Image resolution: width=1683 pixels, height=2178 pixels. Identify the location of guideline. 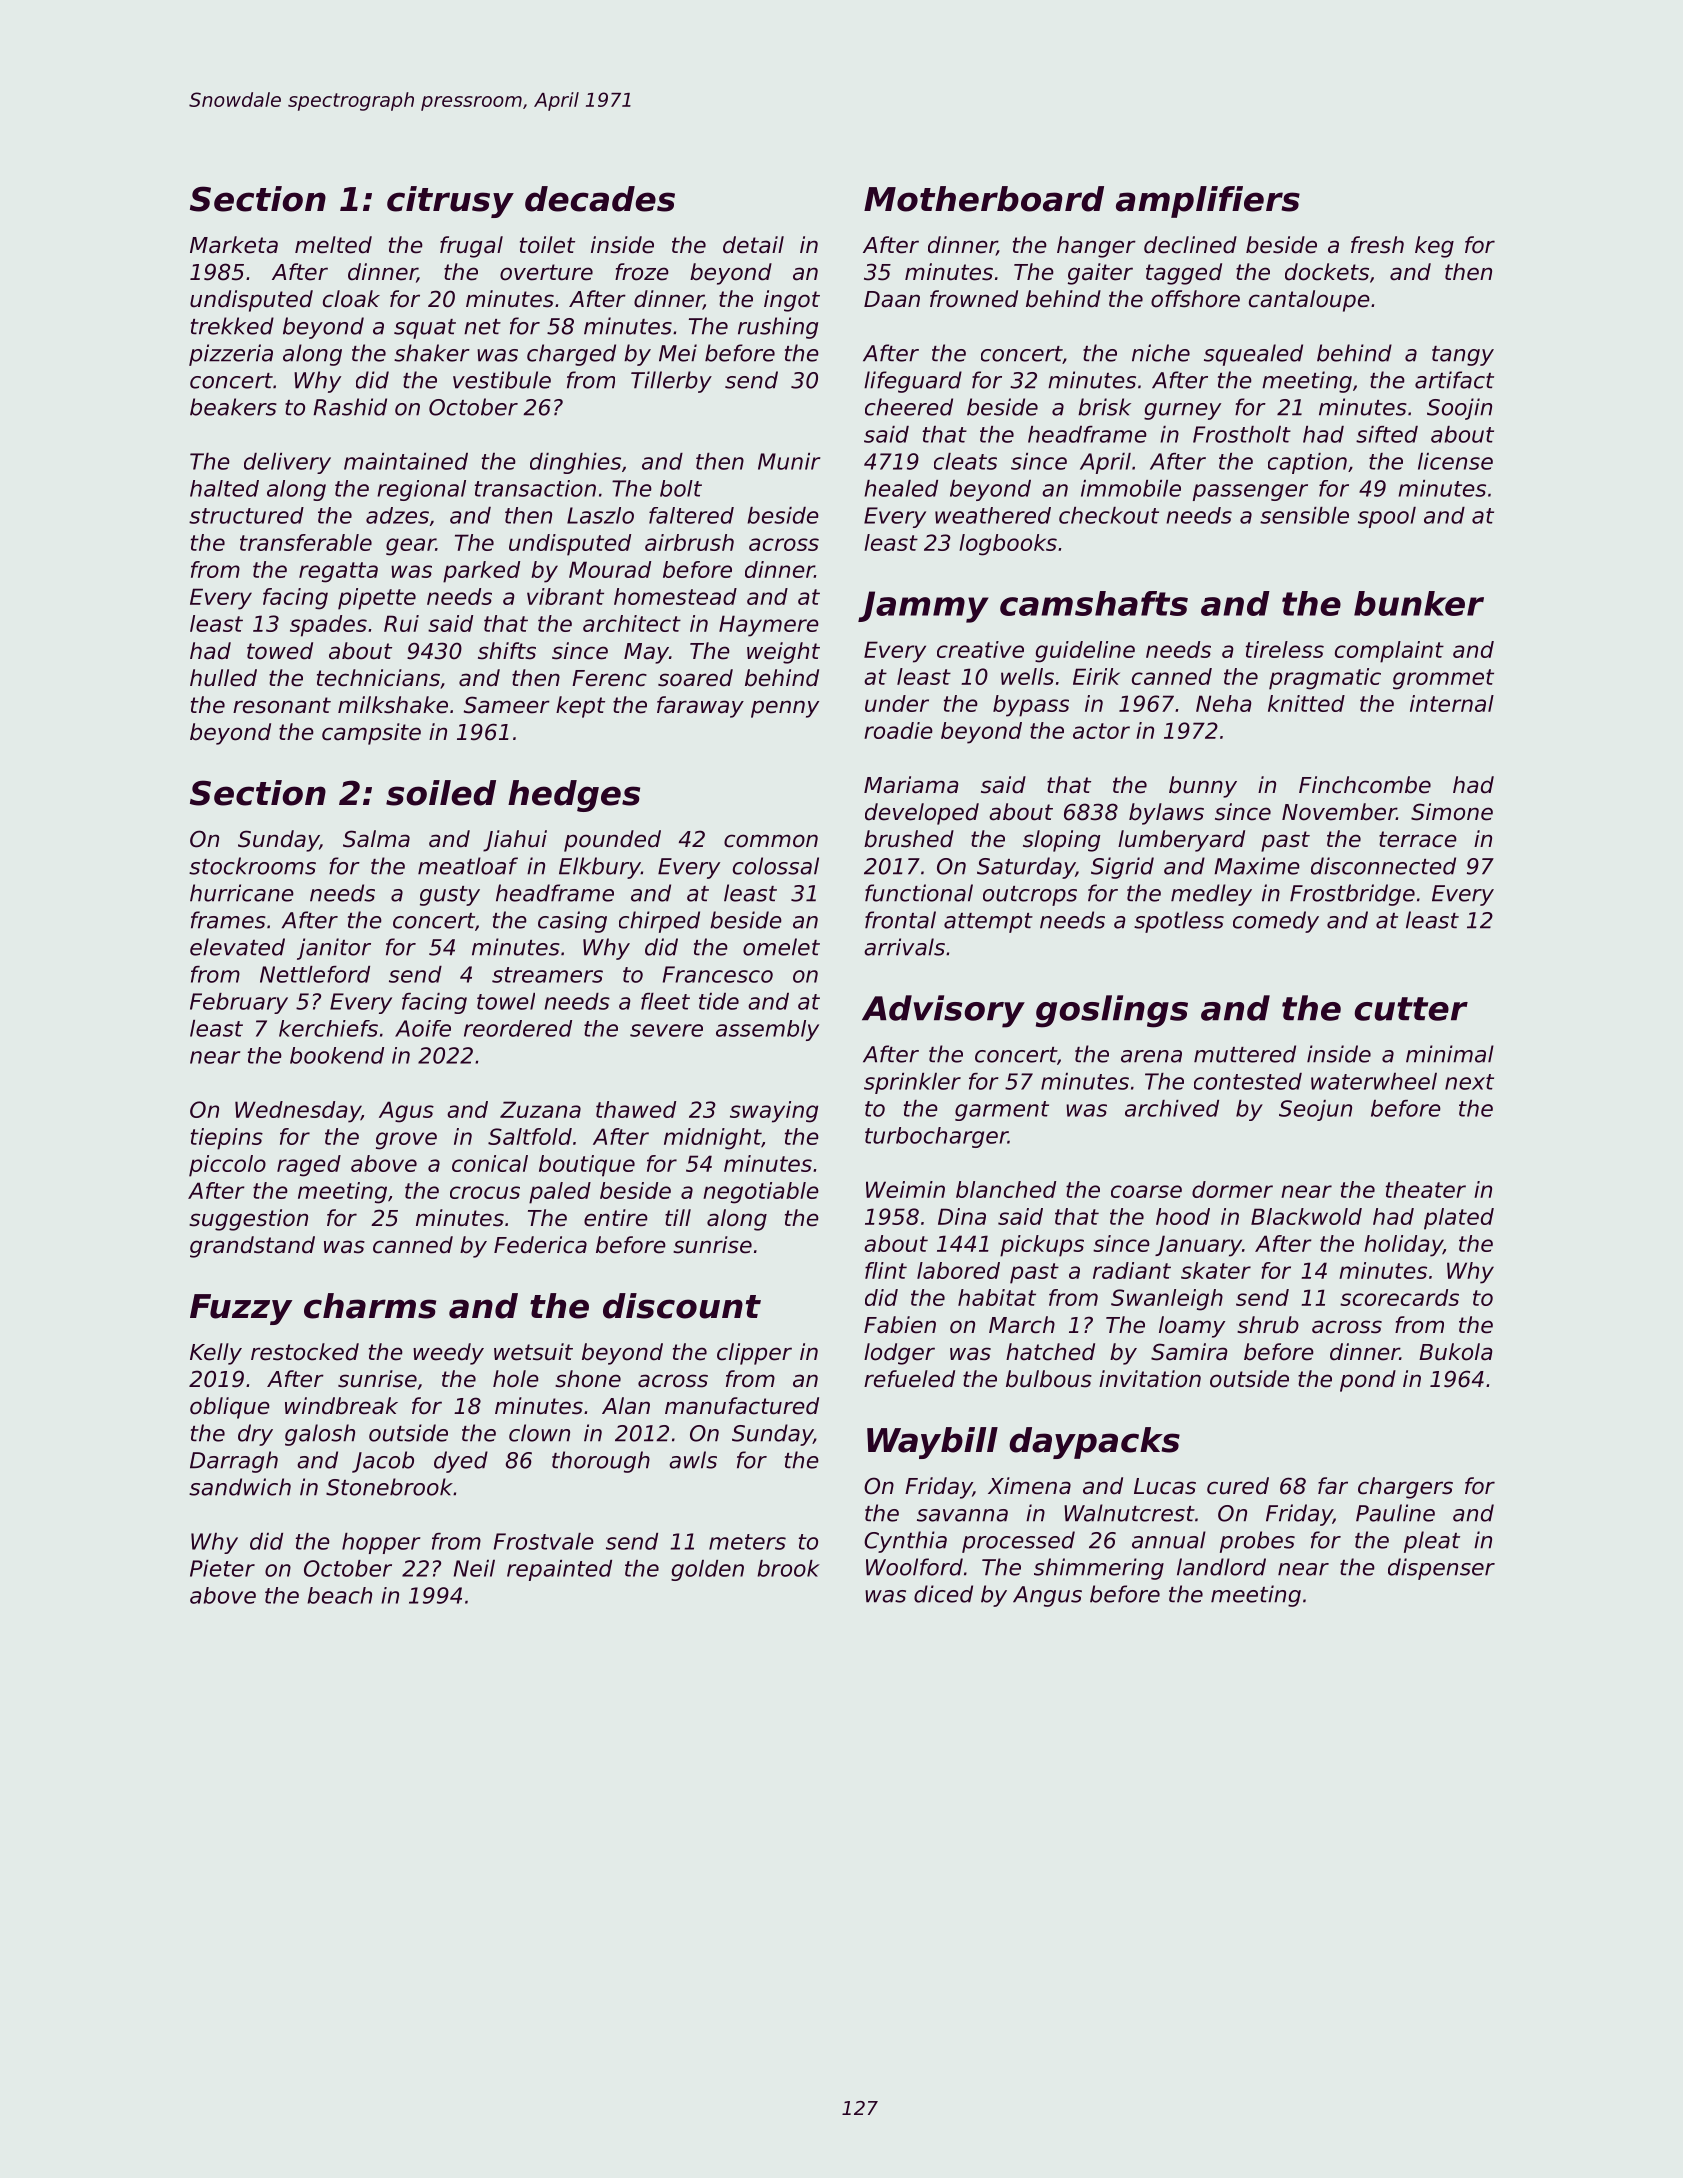
(1085, 652).
